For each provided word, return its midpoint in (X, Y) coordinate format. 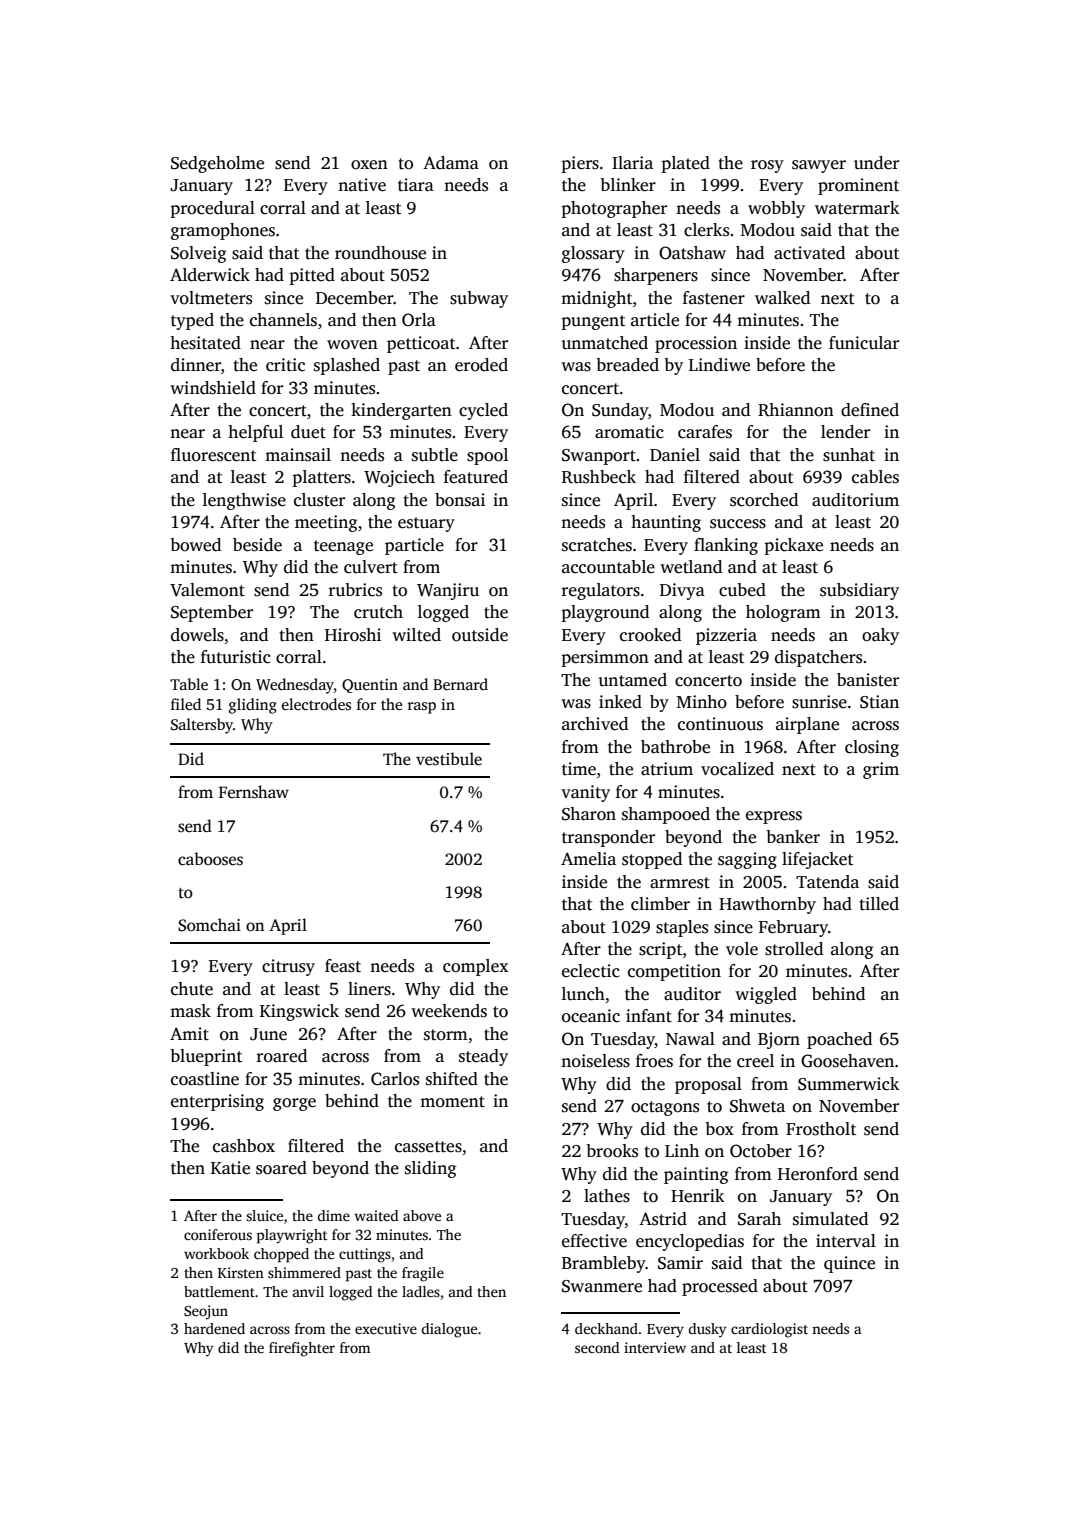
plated (685, 164)
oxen (369, 165)
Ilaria (632, 162)
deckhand (606, 1328)
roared (281, 1056)
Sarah (759, 1219)
